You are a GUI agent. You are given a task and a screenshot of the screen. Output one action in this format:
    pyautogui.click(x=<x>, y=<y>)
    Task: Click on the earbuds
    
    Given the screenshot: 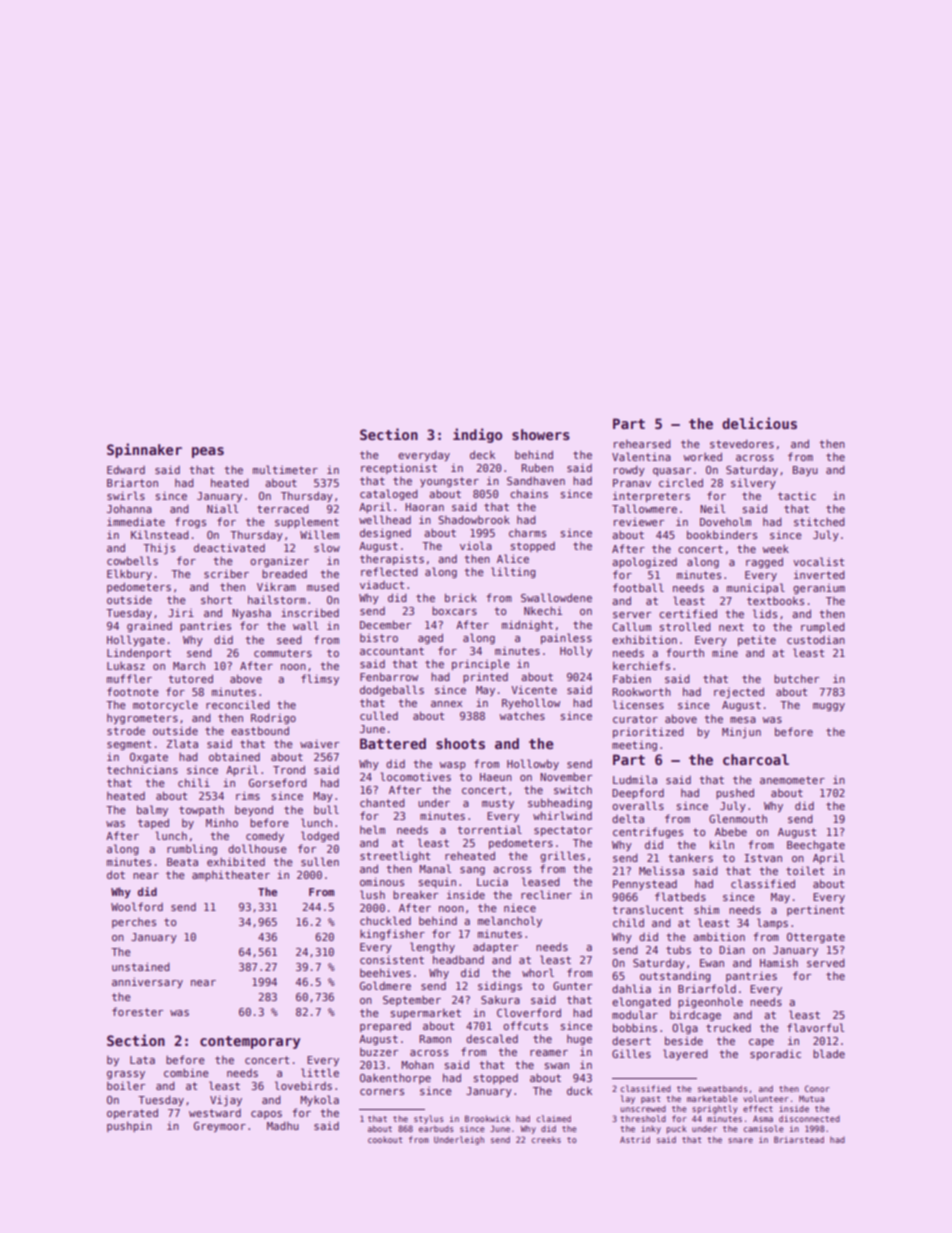 What is the action you would take?
    pyautogui.click(x=436, y=1128)
